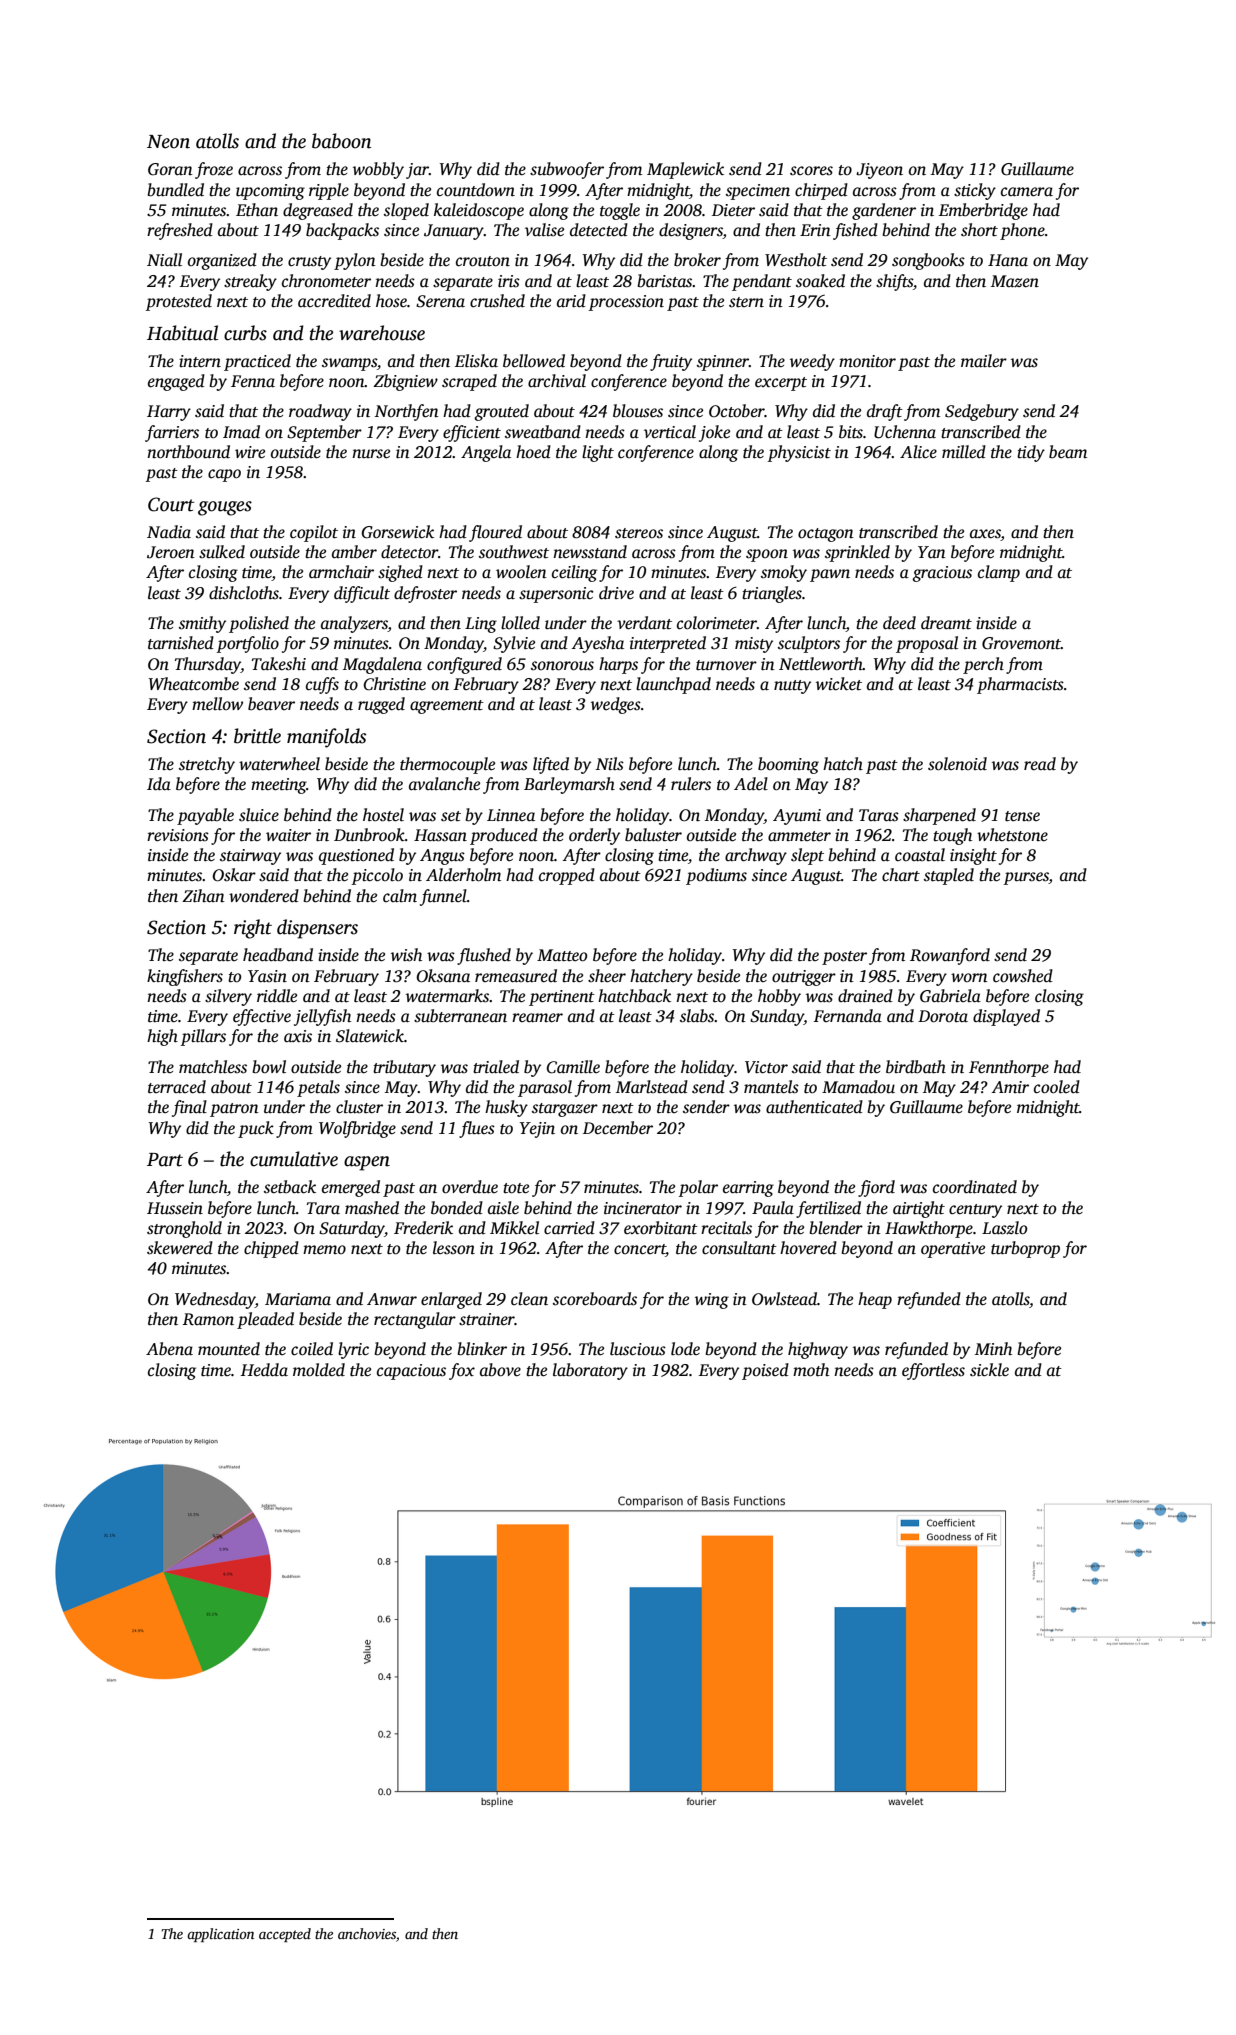  Describe the element at coordinates (382, 333) in the screenshot. I see `warehouse` at that location.
